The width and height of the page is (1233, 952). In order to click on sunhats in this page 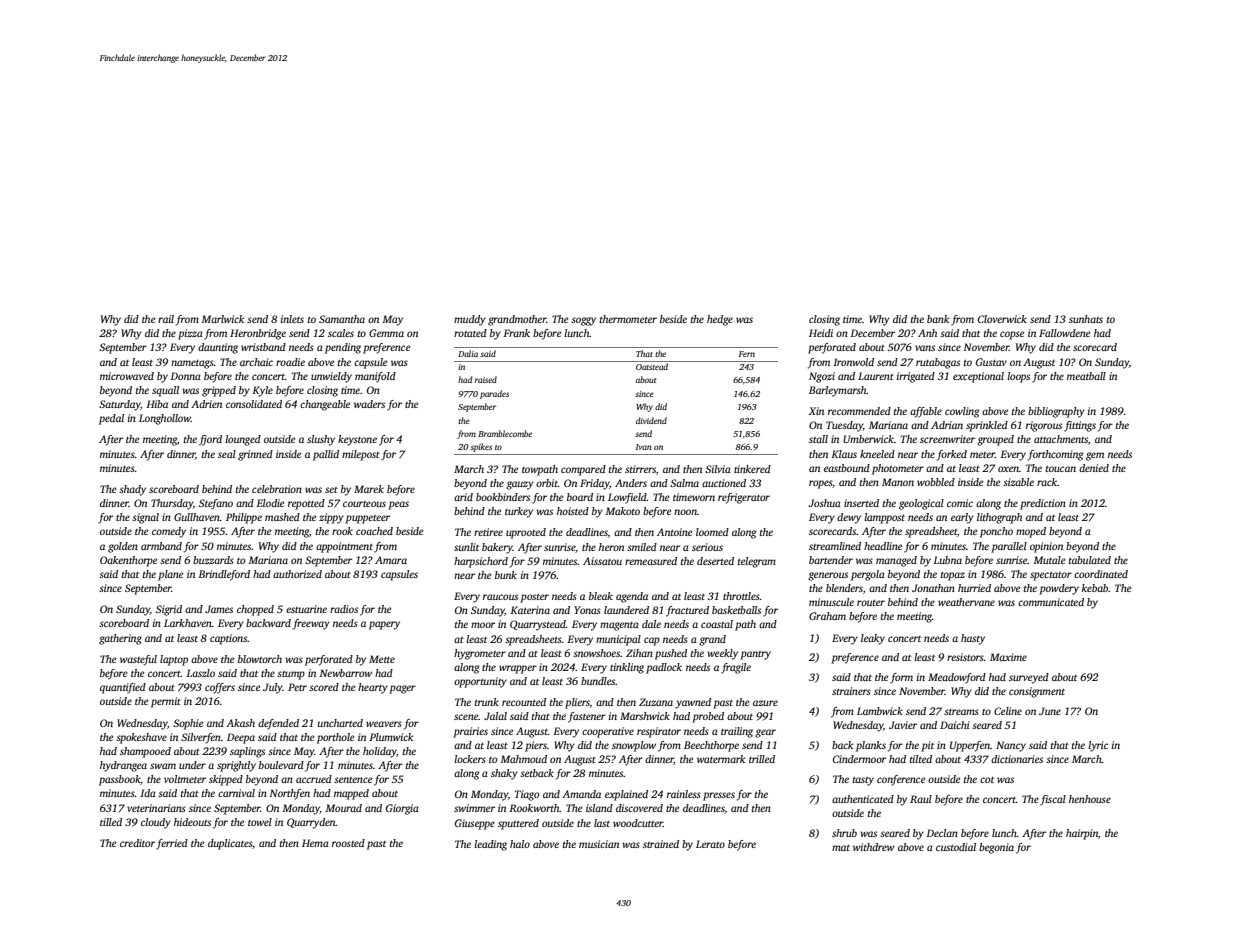, I will do `click(1086, 319)`.
